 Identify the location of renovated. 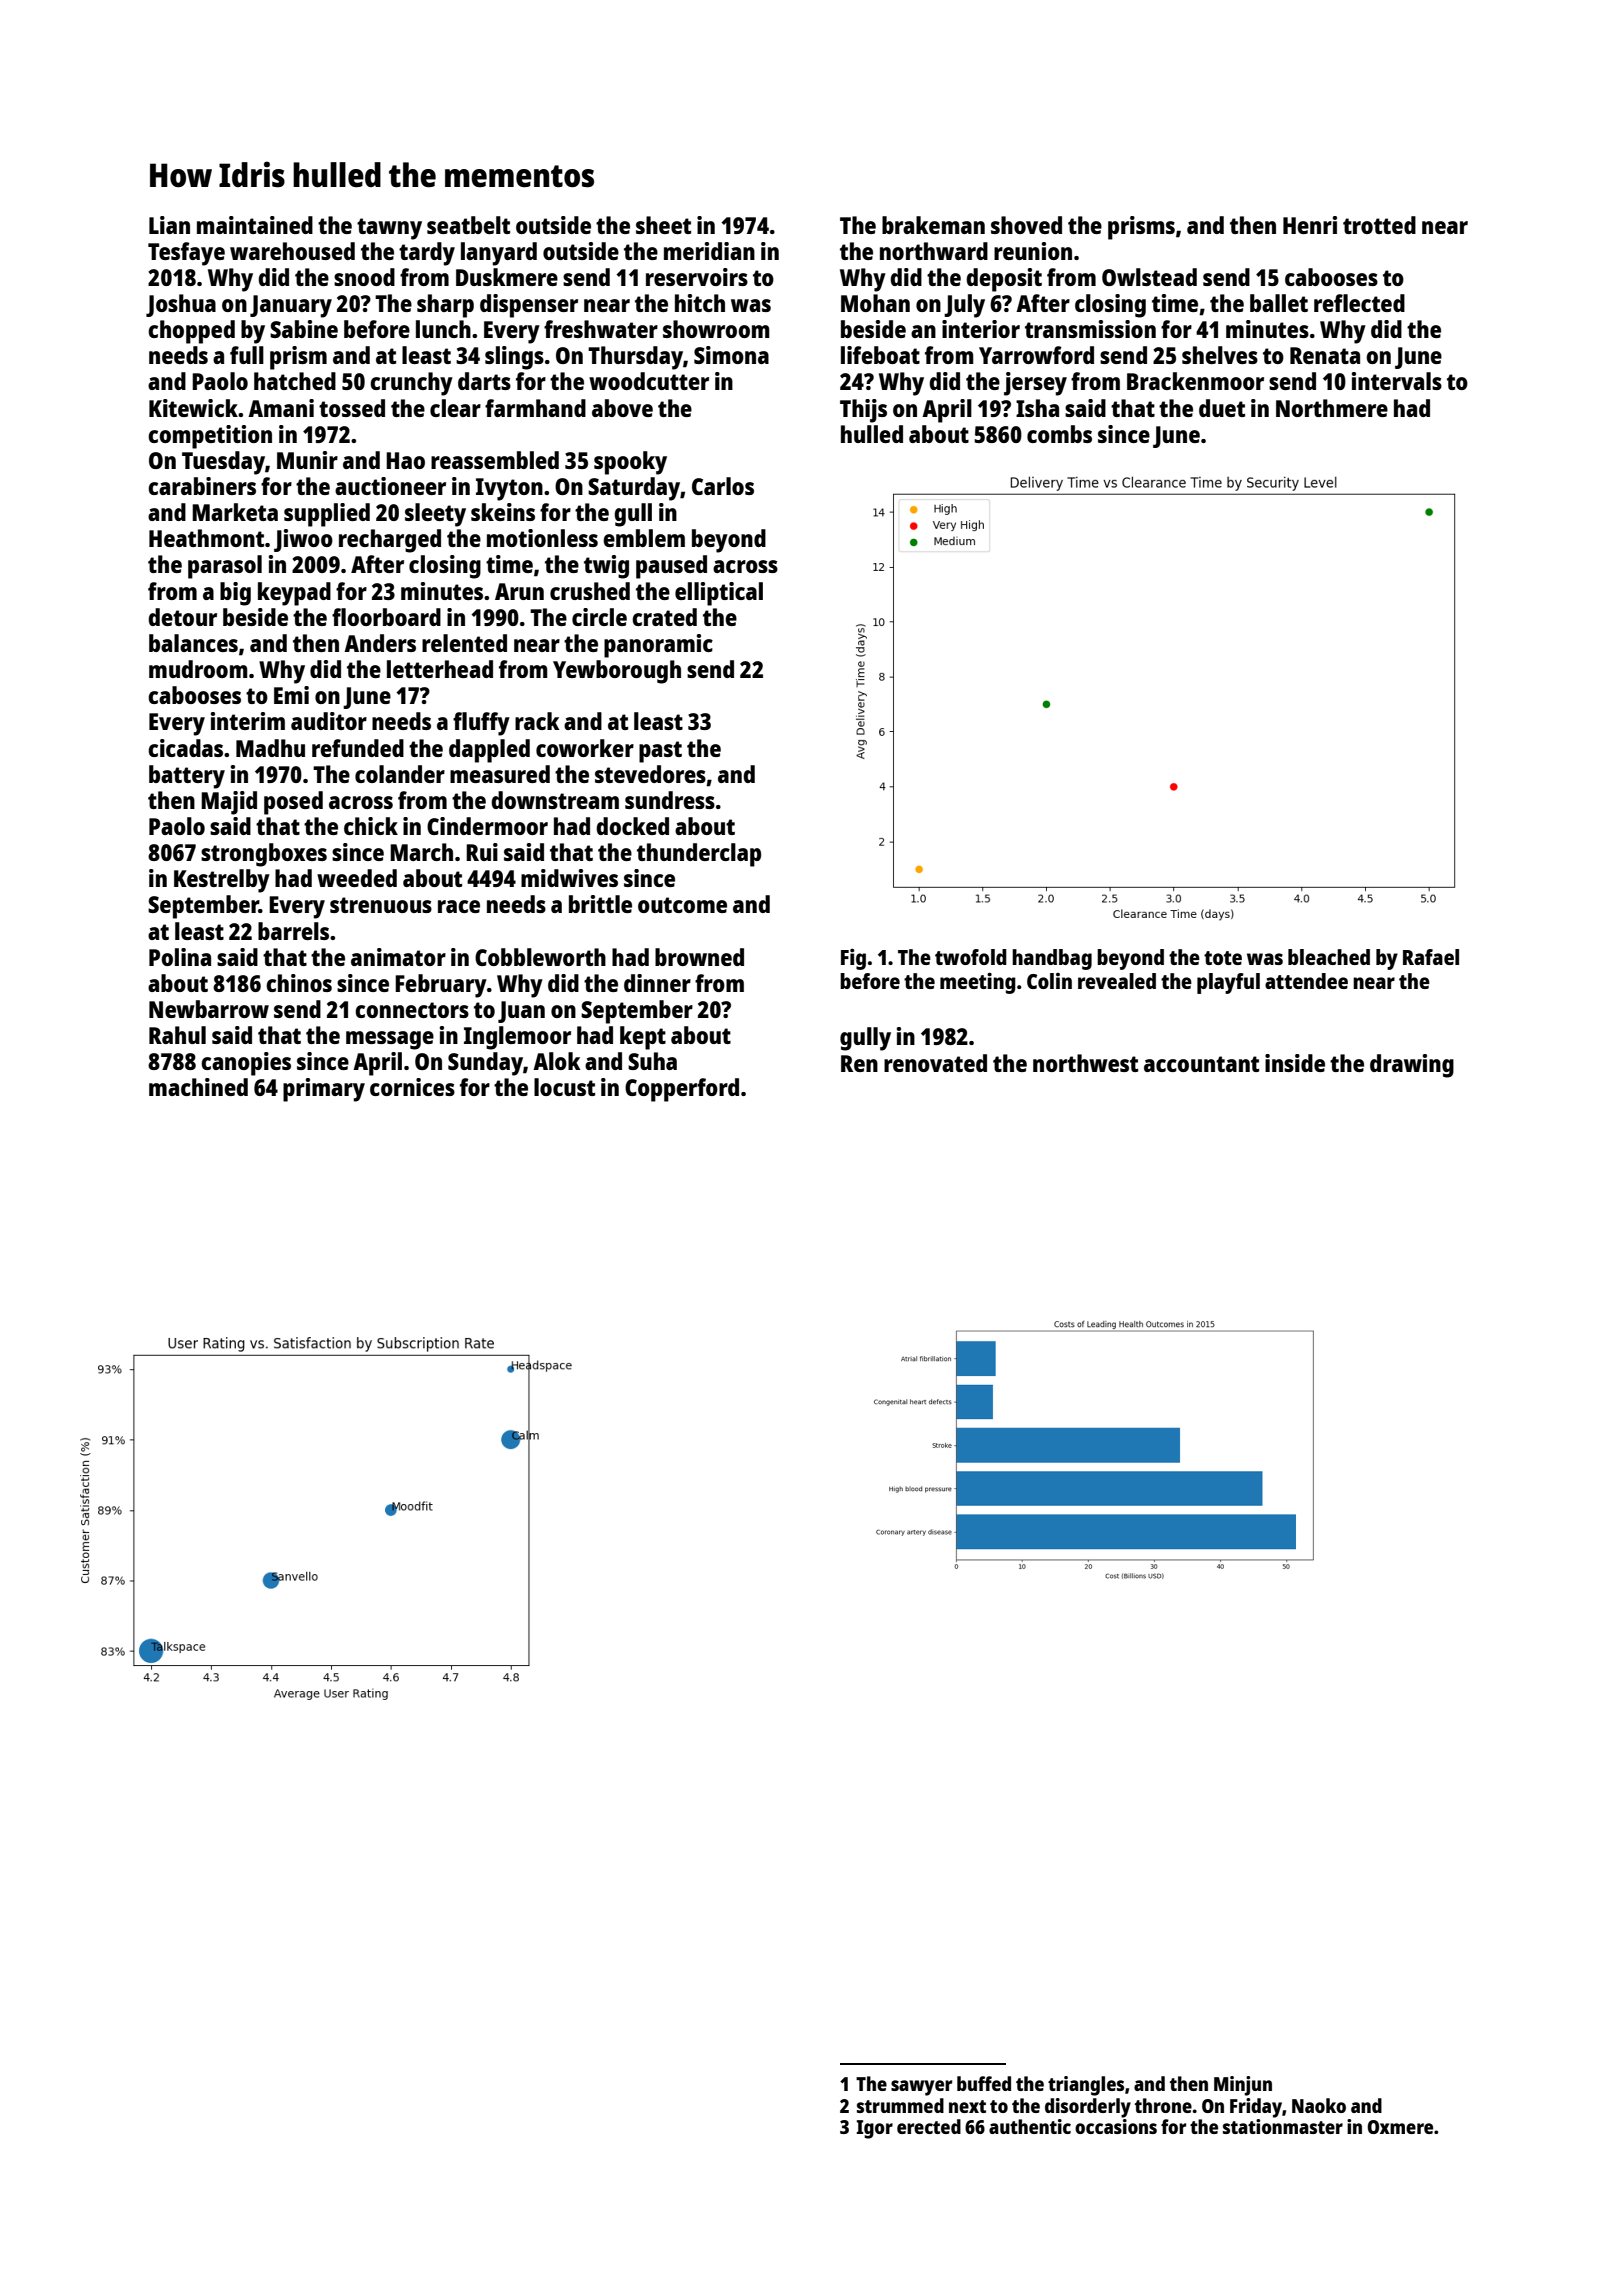
(935, 1063).
